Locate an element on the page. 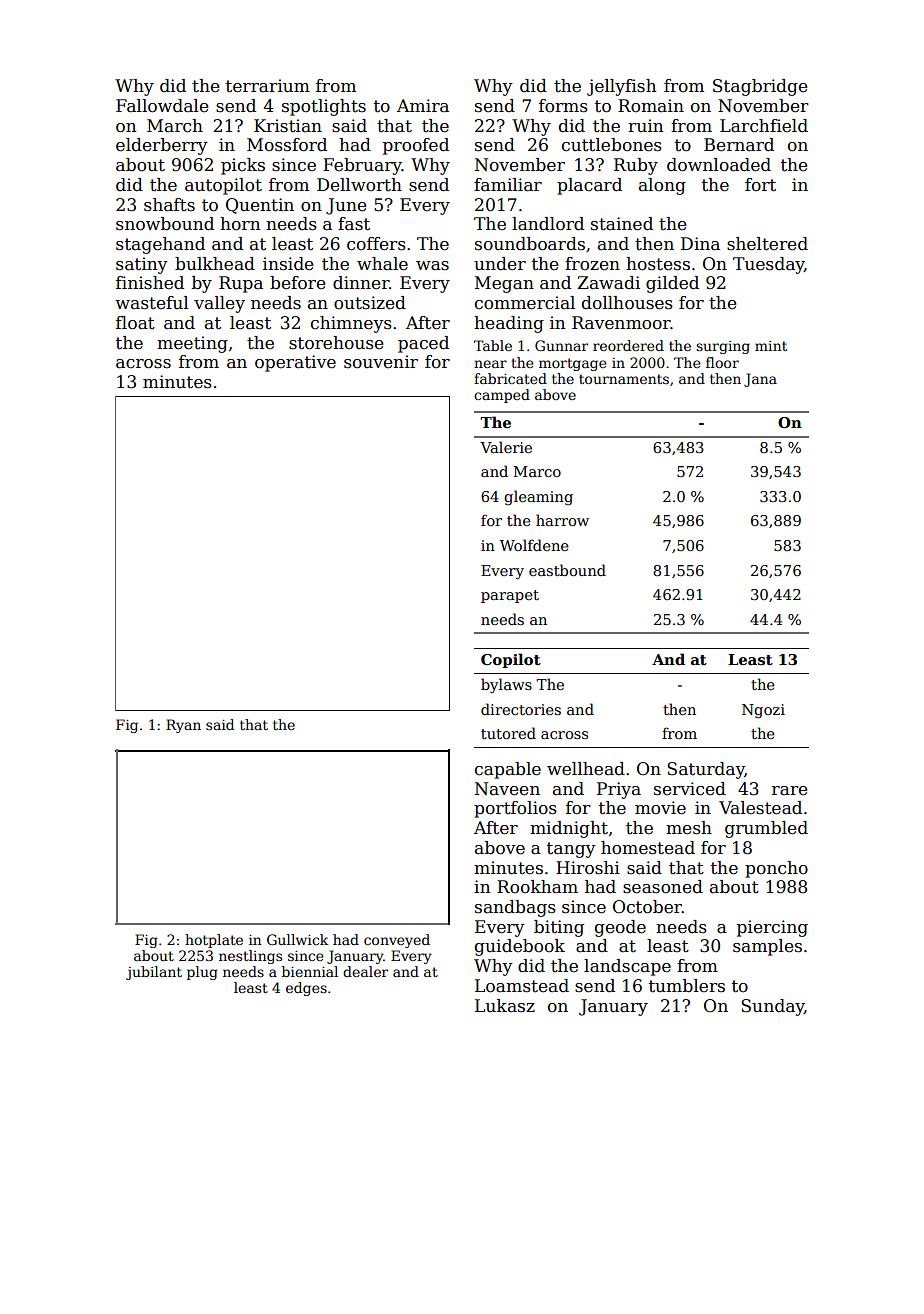 The width and height of the image is (924, 1314). Ryan is located at coordinates (183, 726).
